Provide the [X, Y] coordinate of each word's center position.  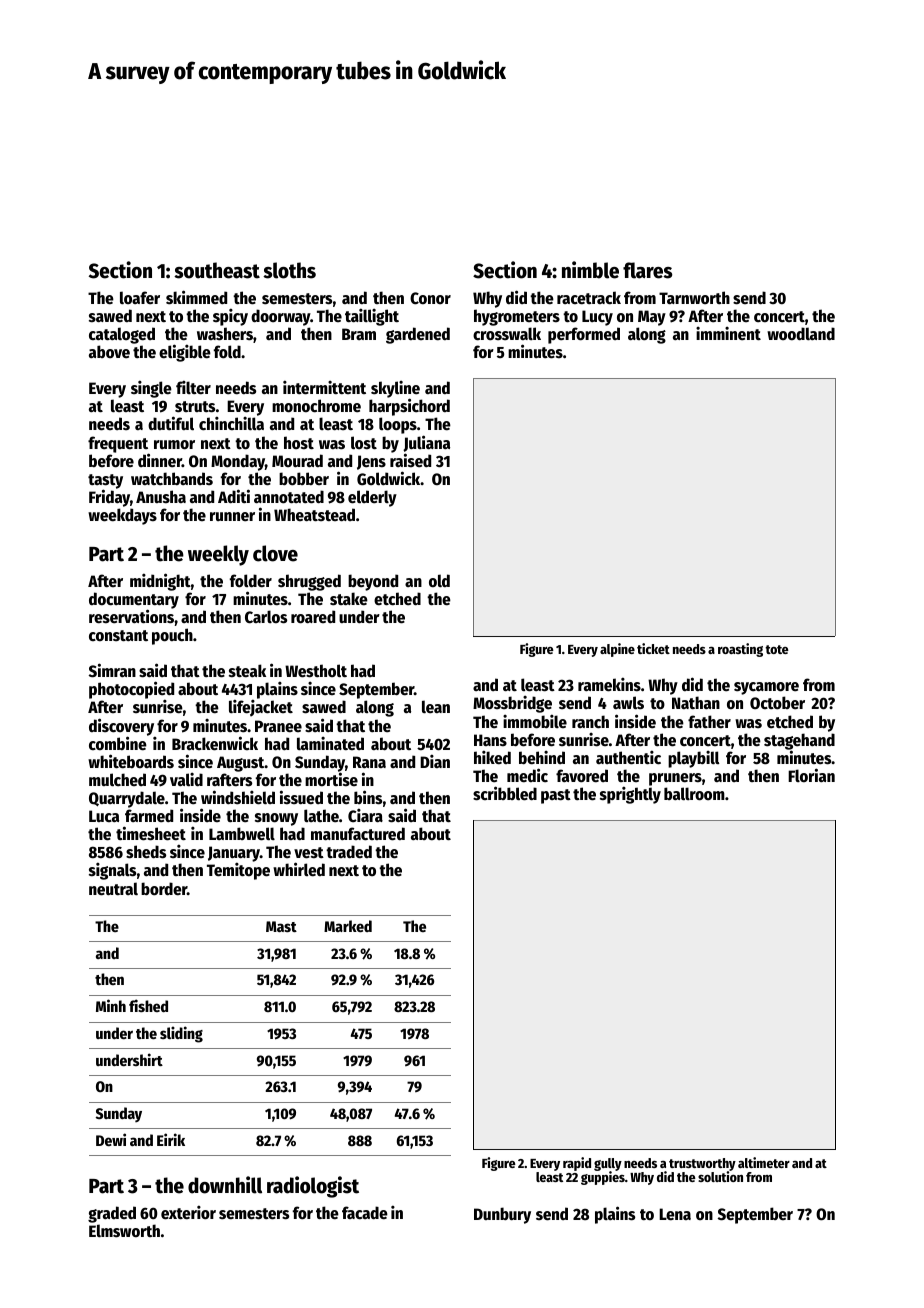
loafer [140, 298]
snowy [276, 819]
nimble [590, 270]
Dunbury [502, 1215]
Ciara [365, 815]
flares [647, 270]
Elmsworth [124, 1231]
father [709, 722]
